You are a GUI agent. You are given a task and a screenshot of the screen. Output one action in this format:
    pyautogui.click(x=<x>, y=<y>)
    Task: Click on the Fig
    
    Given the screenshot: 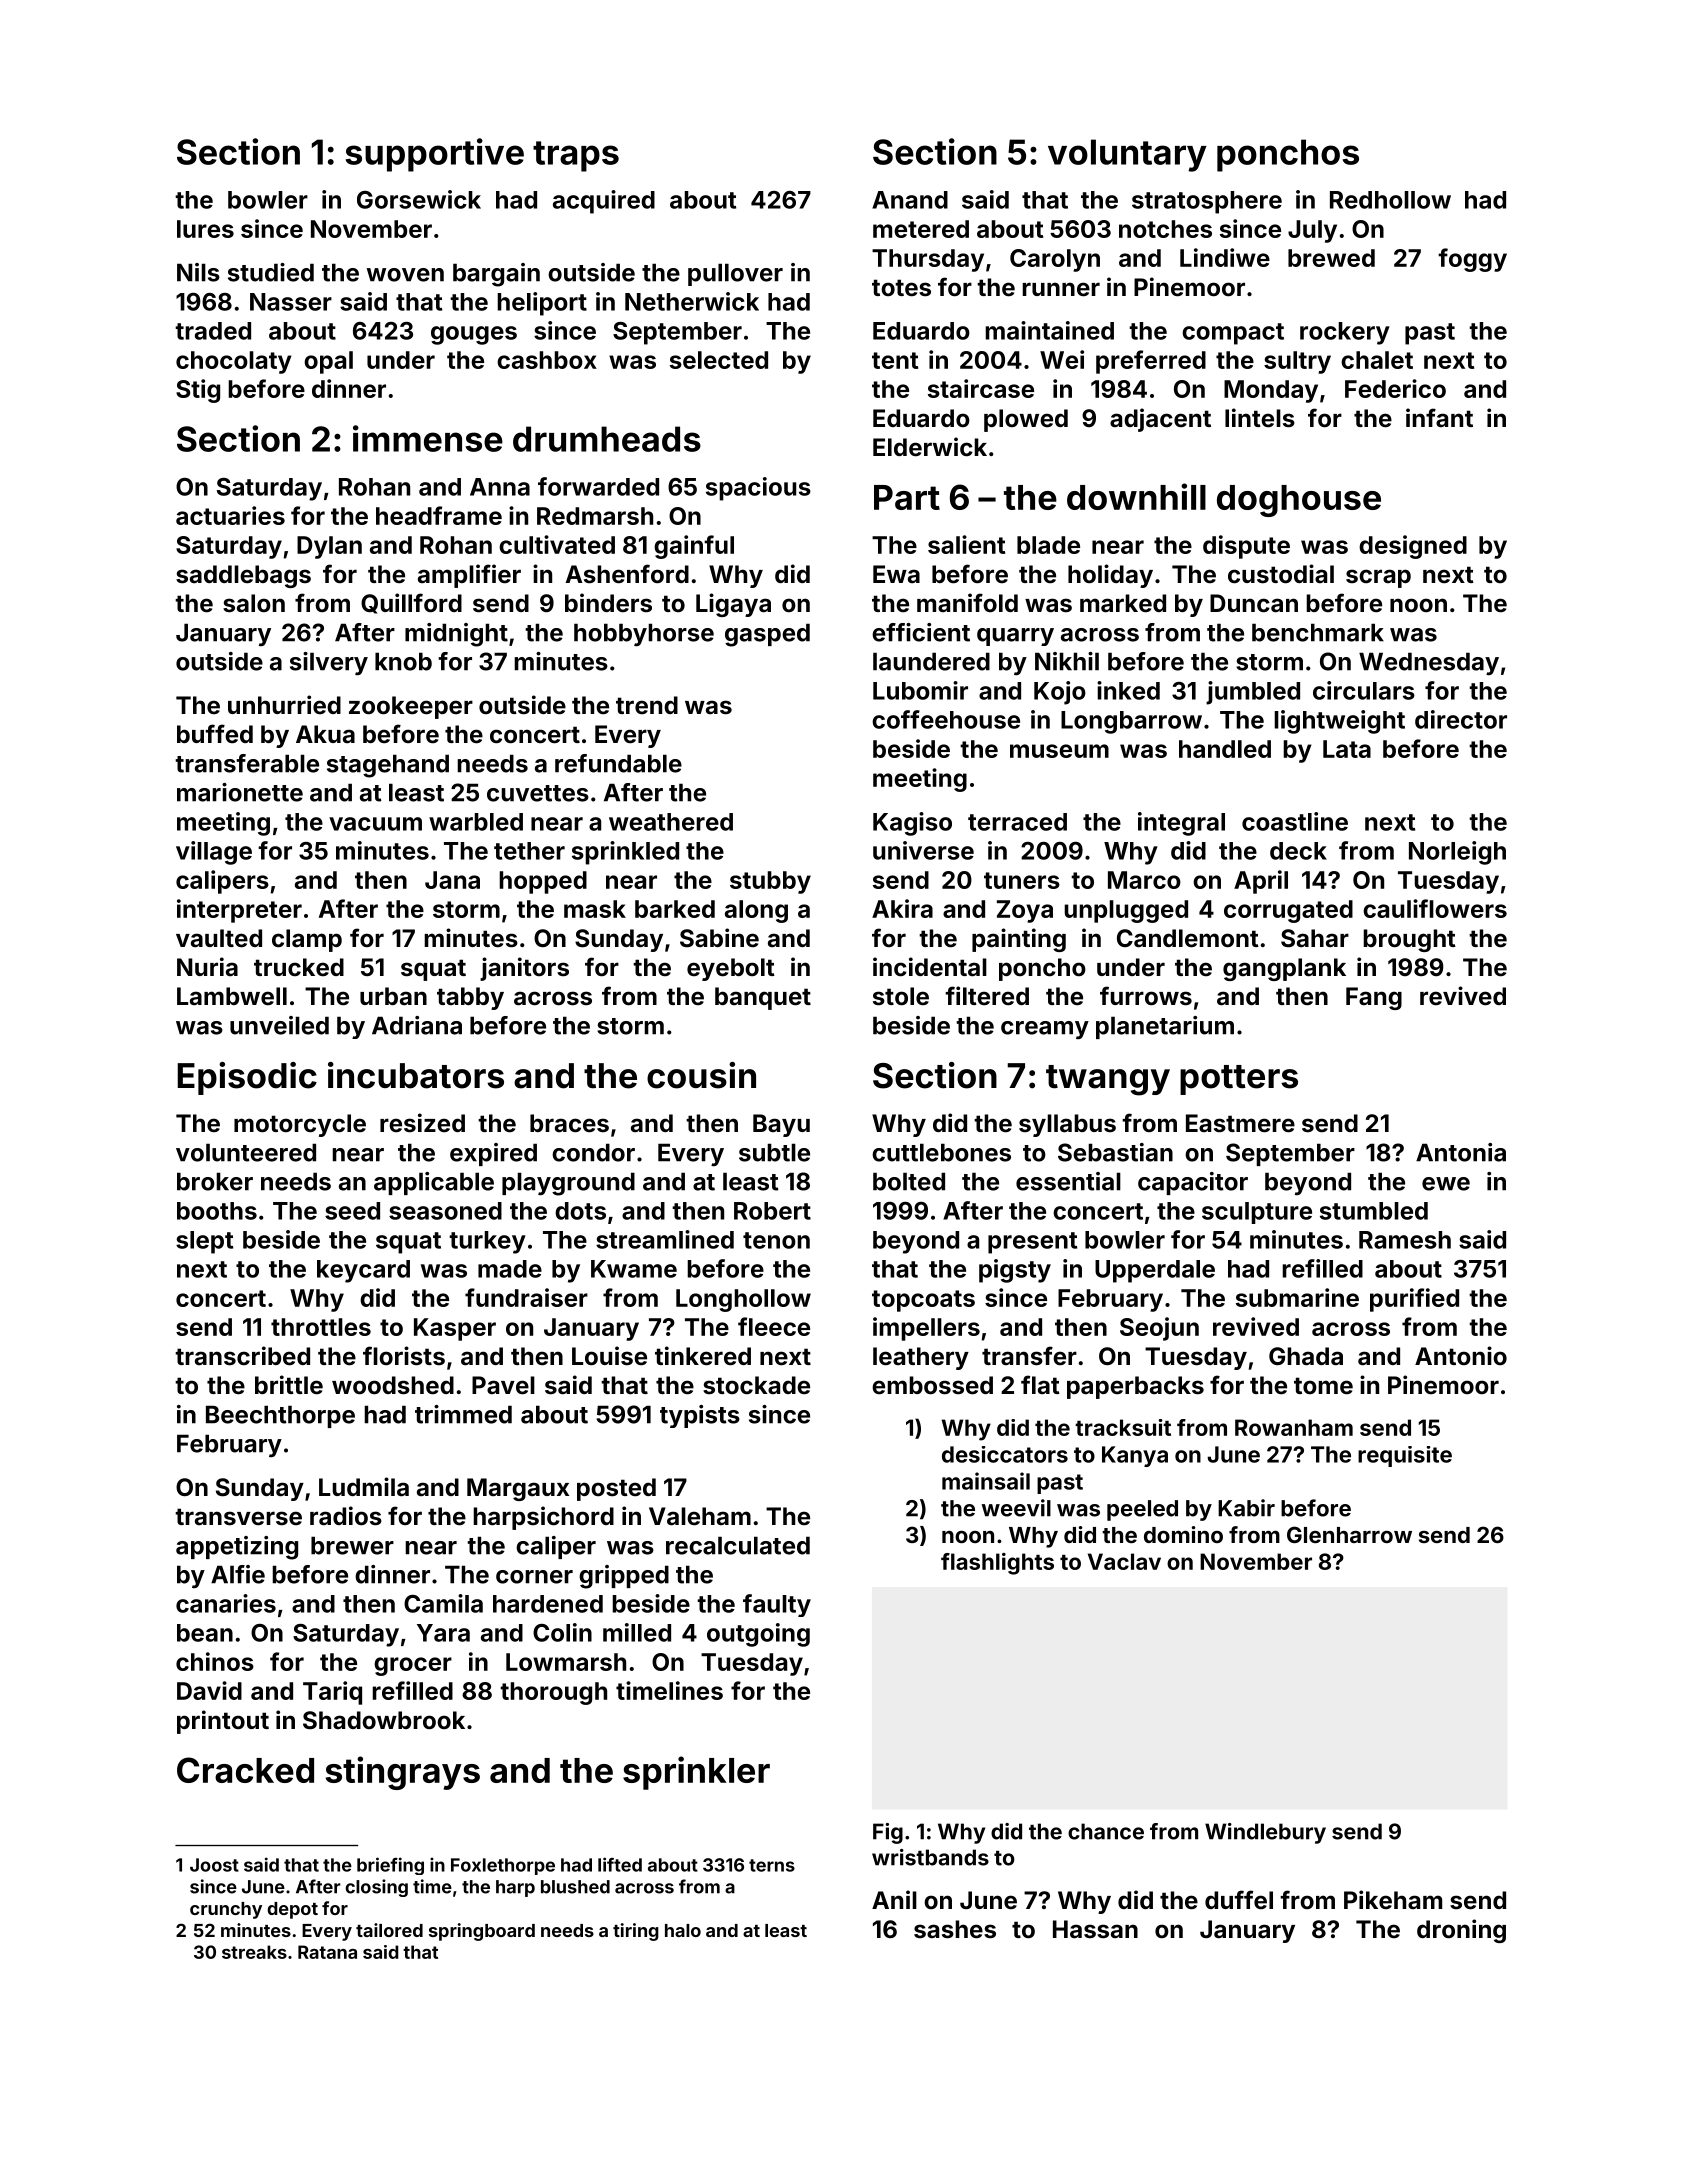 What is the action you would take?
    pyautogui.click(x=888, y=1833)
